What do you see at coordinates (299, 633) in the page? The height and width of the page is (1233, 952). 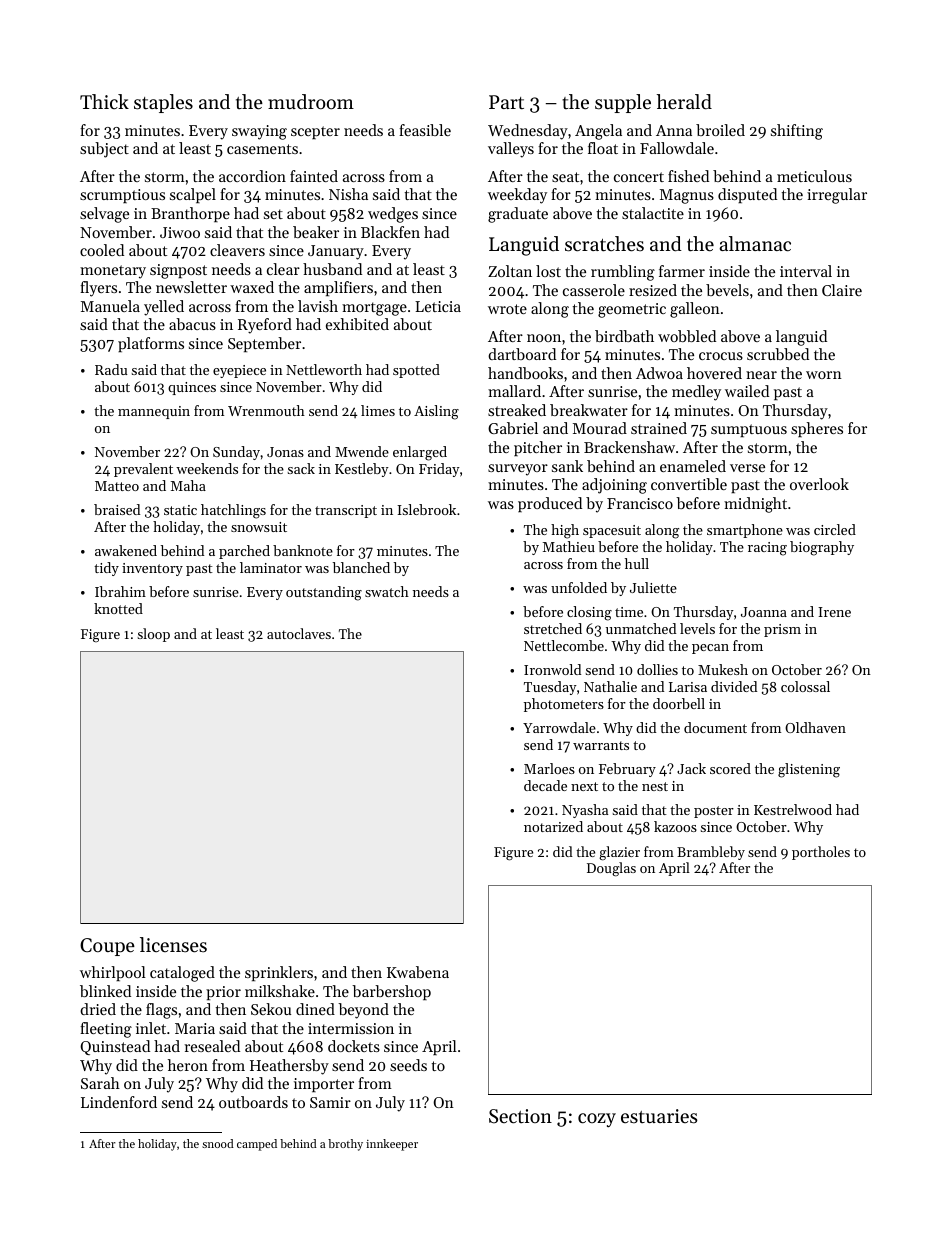 I see `autoclaves` at bounding box center [299, 633].
